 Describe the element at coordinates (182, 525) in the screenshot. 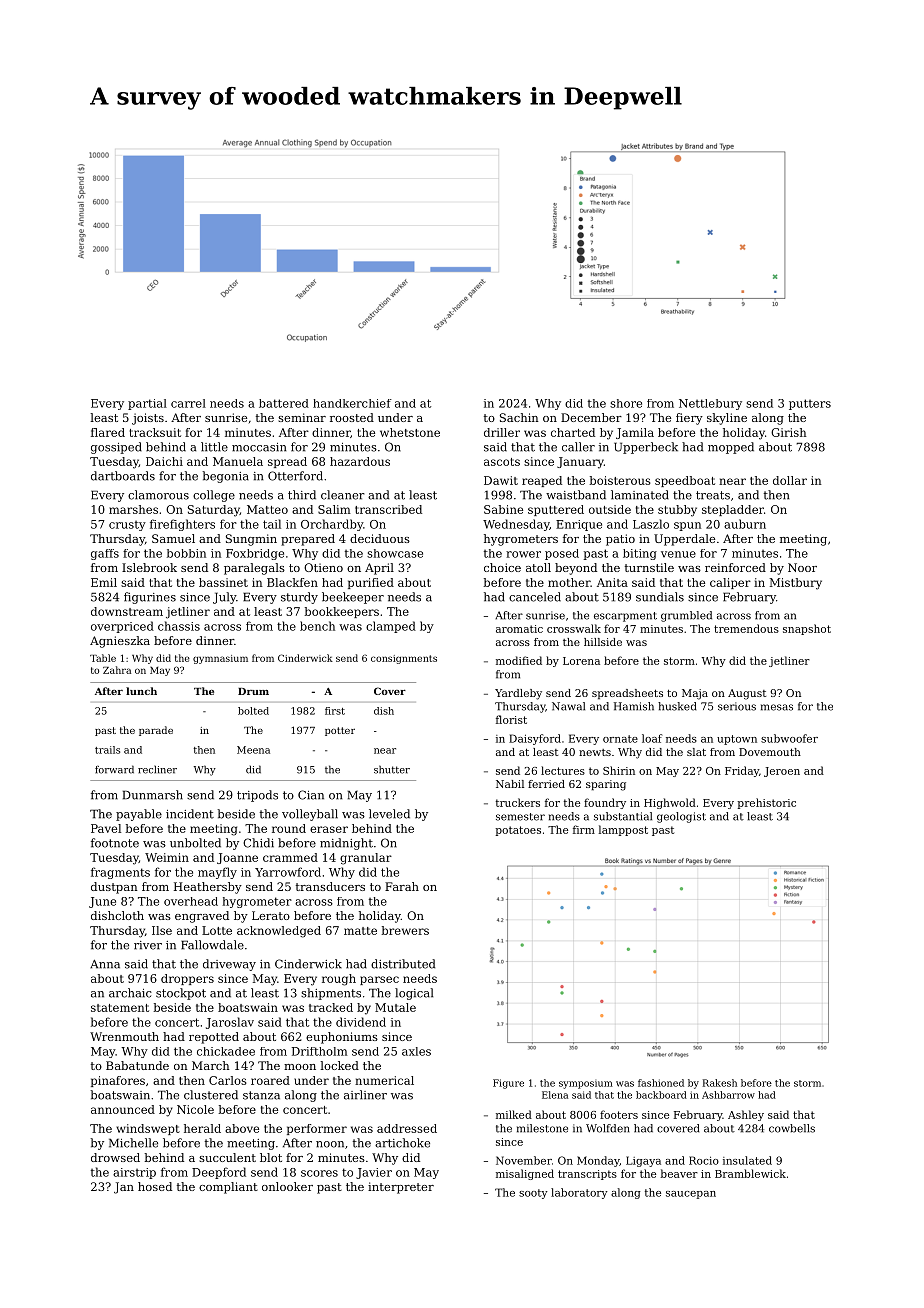

I see `firefighters` at that location.
